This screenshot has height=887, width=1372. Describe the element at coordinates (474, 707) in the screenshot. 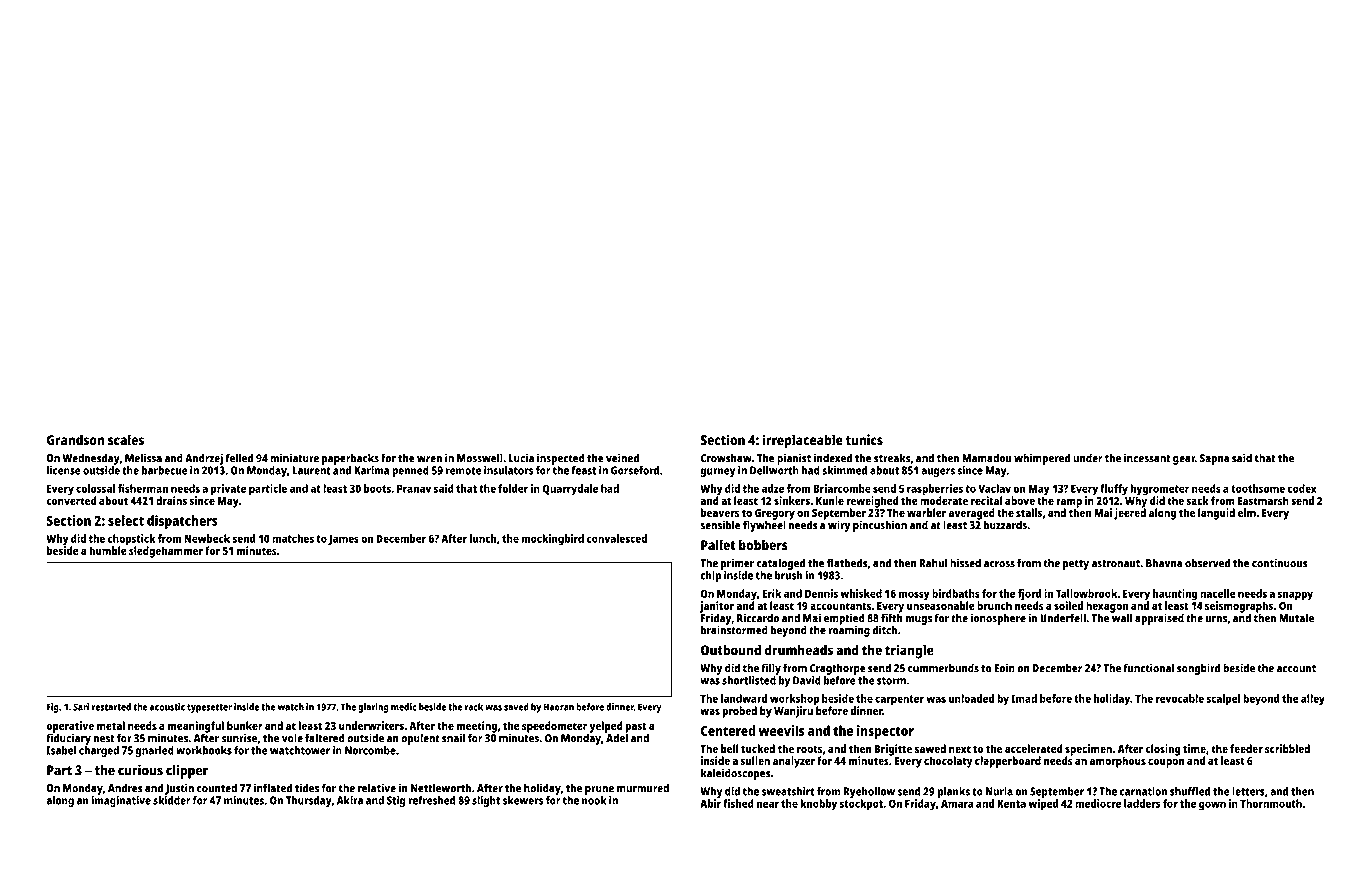

I see `rack` at that location.
